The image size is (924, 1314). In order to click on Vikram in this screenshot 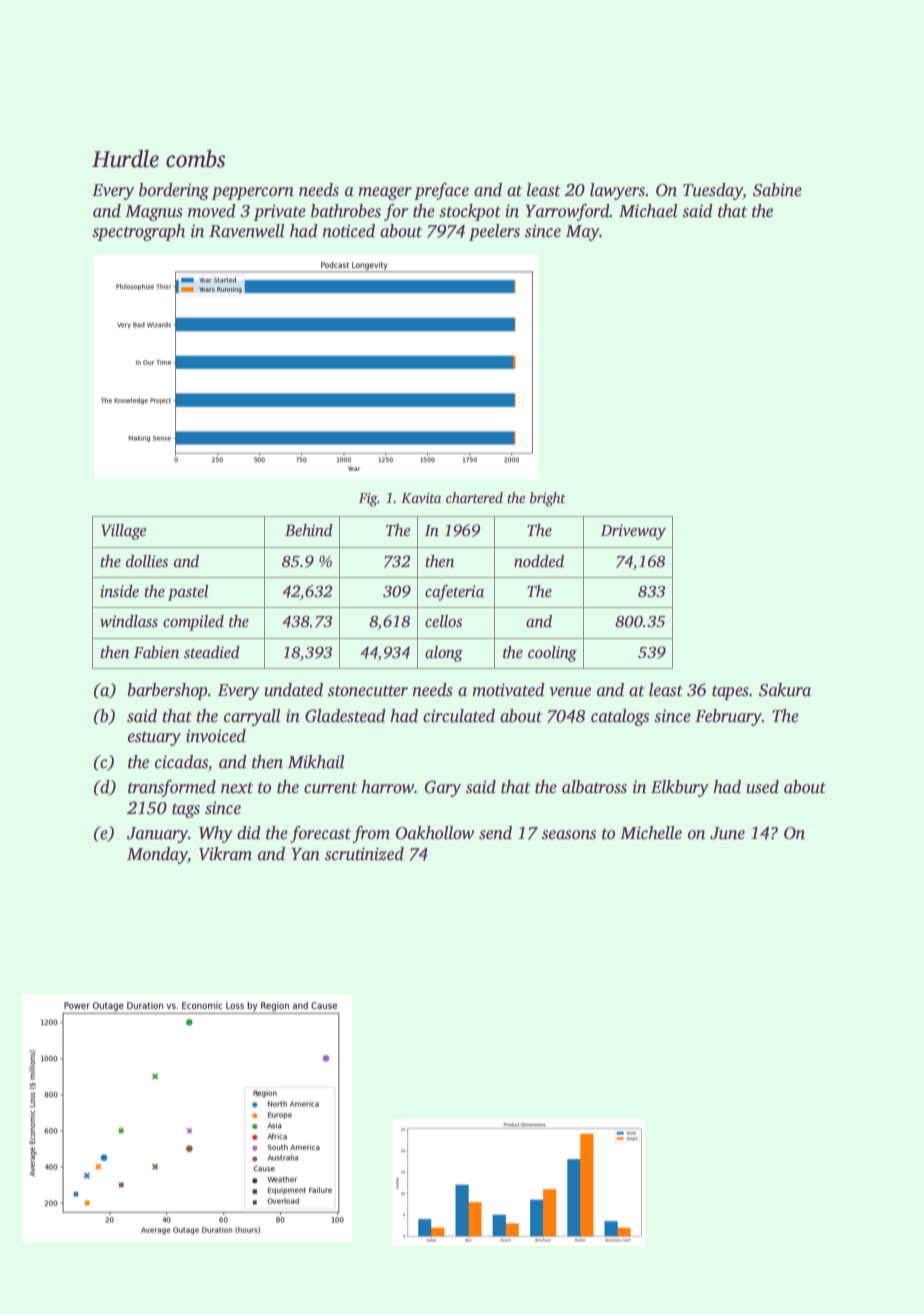, I will do `click(225, 854)`.
